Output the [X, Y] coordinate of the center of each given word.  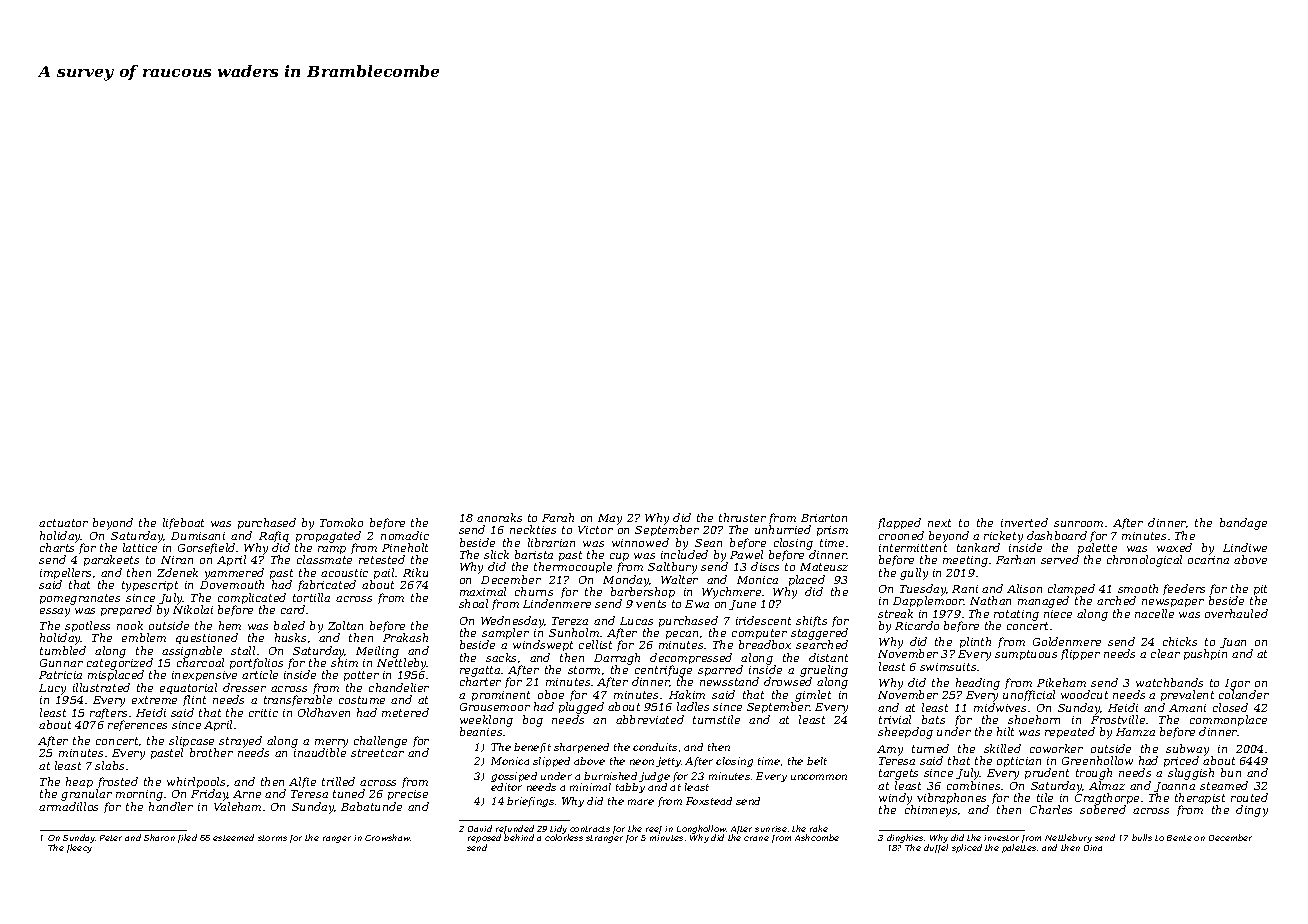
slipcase [192, 742]
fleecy [79, 848]
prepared [126, 610]
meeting [965, 561]
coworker [1056, 748]
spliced [967, 848]
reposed [484, 839]
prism [832, 531]
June [742, 605]
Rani [965, 589]
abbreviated [650, 719]
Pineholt [405, 547]
